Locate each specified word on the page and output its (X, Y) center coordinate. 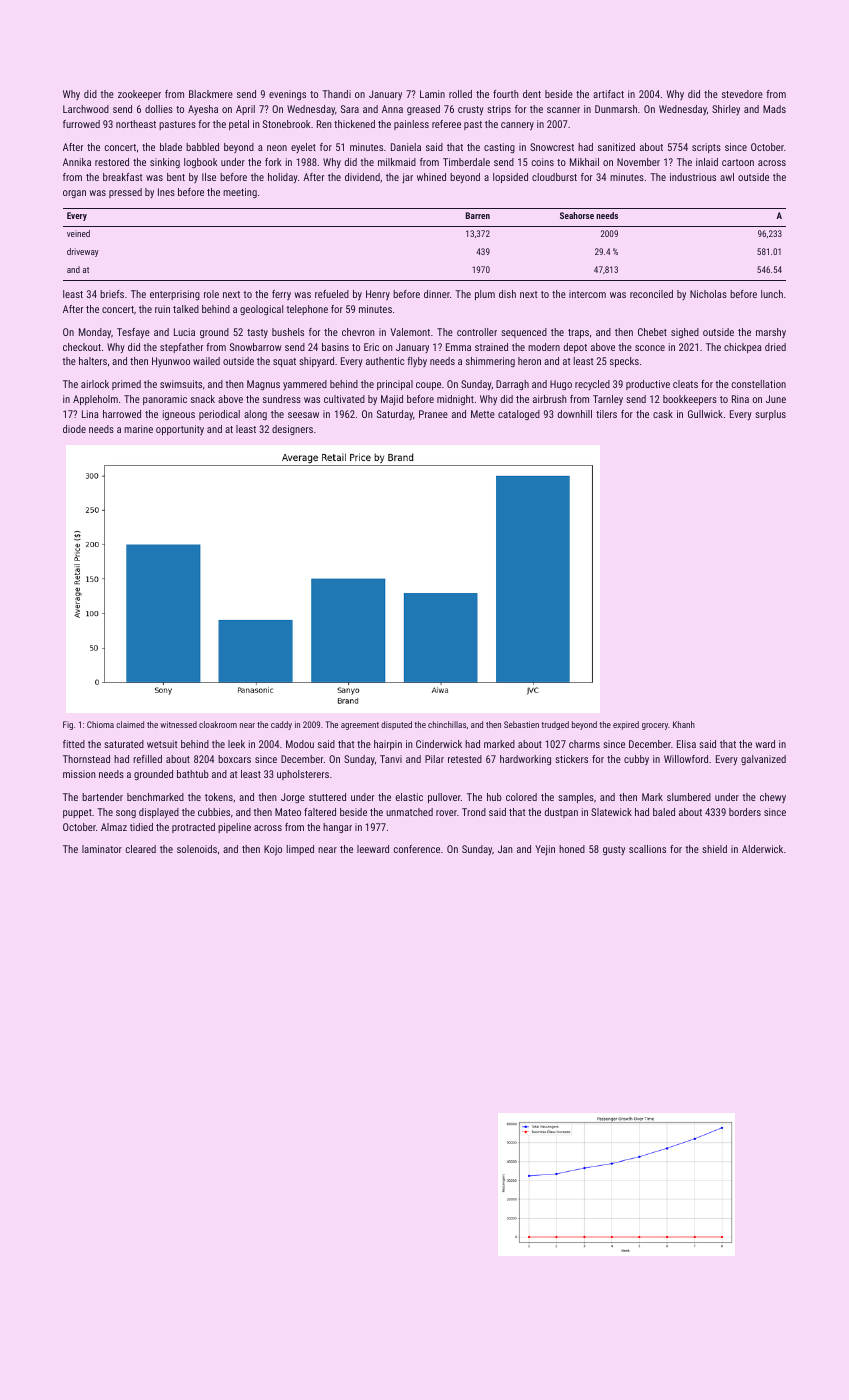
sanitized (616, 147)
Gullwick (705, 414)
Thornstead (86, 759)
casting (499, 148)
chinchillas (447, 724)
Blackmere (211, 94)
